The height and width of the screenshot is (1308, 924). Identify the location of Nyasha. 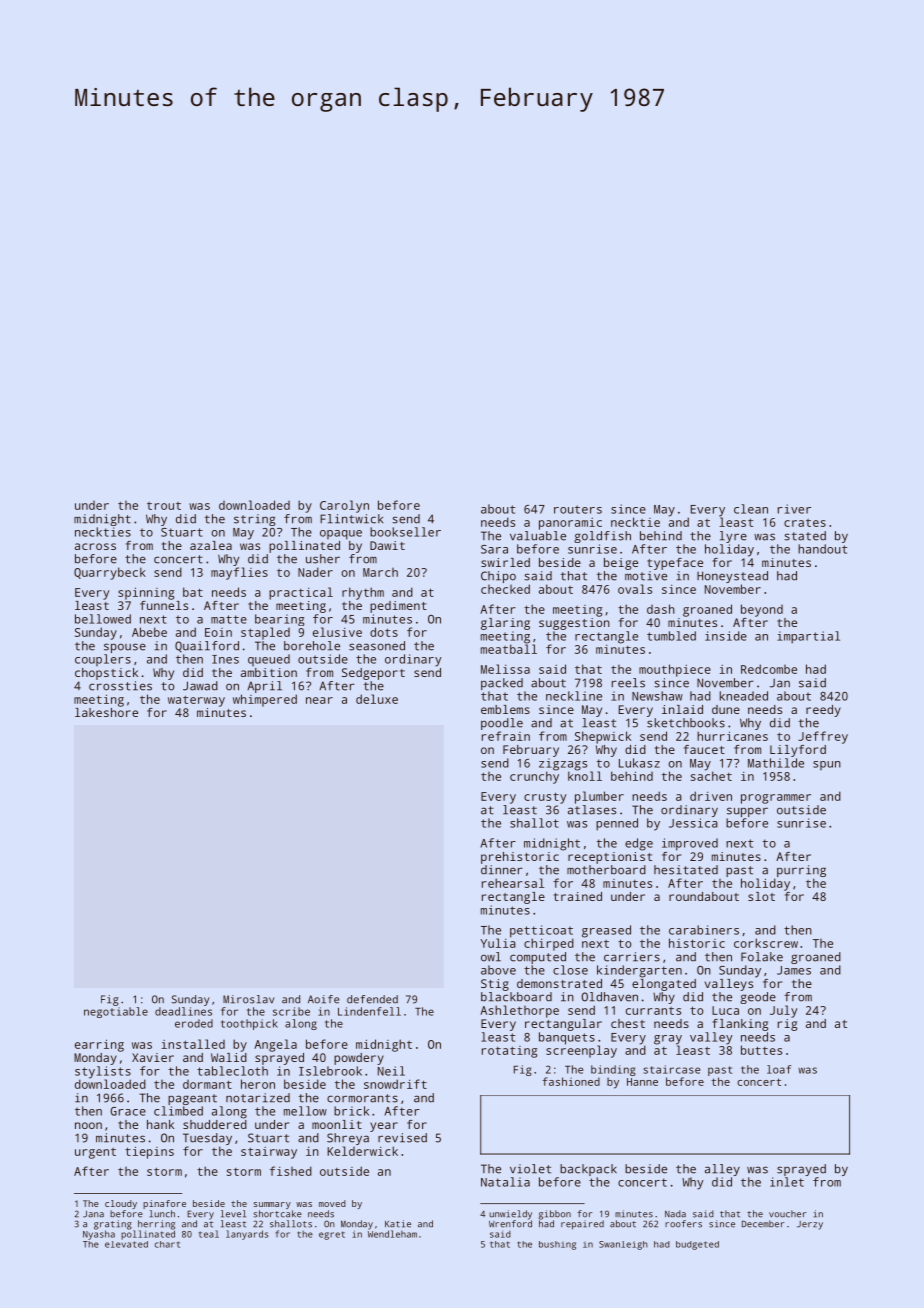
(99, 1235).
